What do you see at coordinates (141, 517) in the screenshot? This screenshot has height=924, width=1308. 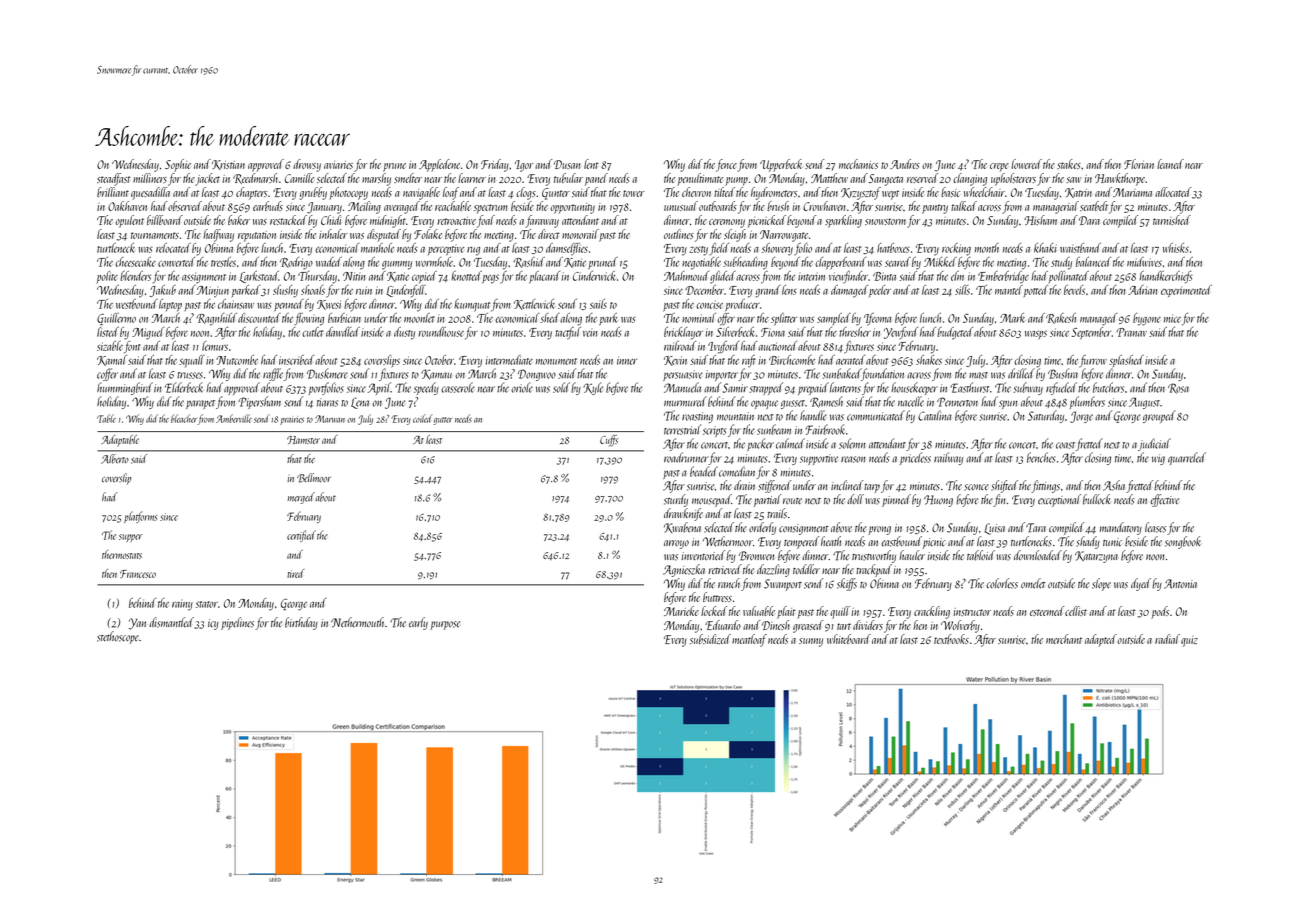 I see `platforms` at bounding box center [141, 517].
